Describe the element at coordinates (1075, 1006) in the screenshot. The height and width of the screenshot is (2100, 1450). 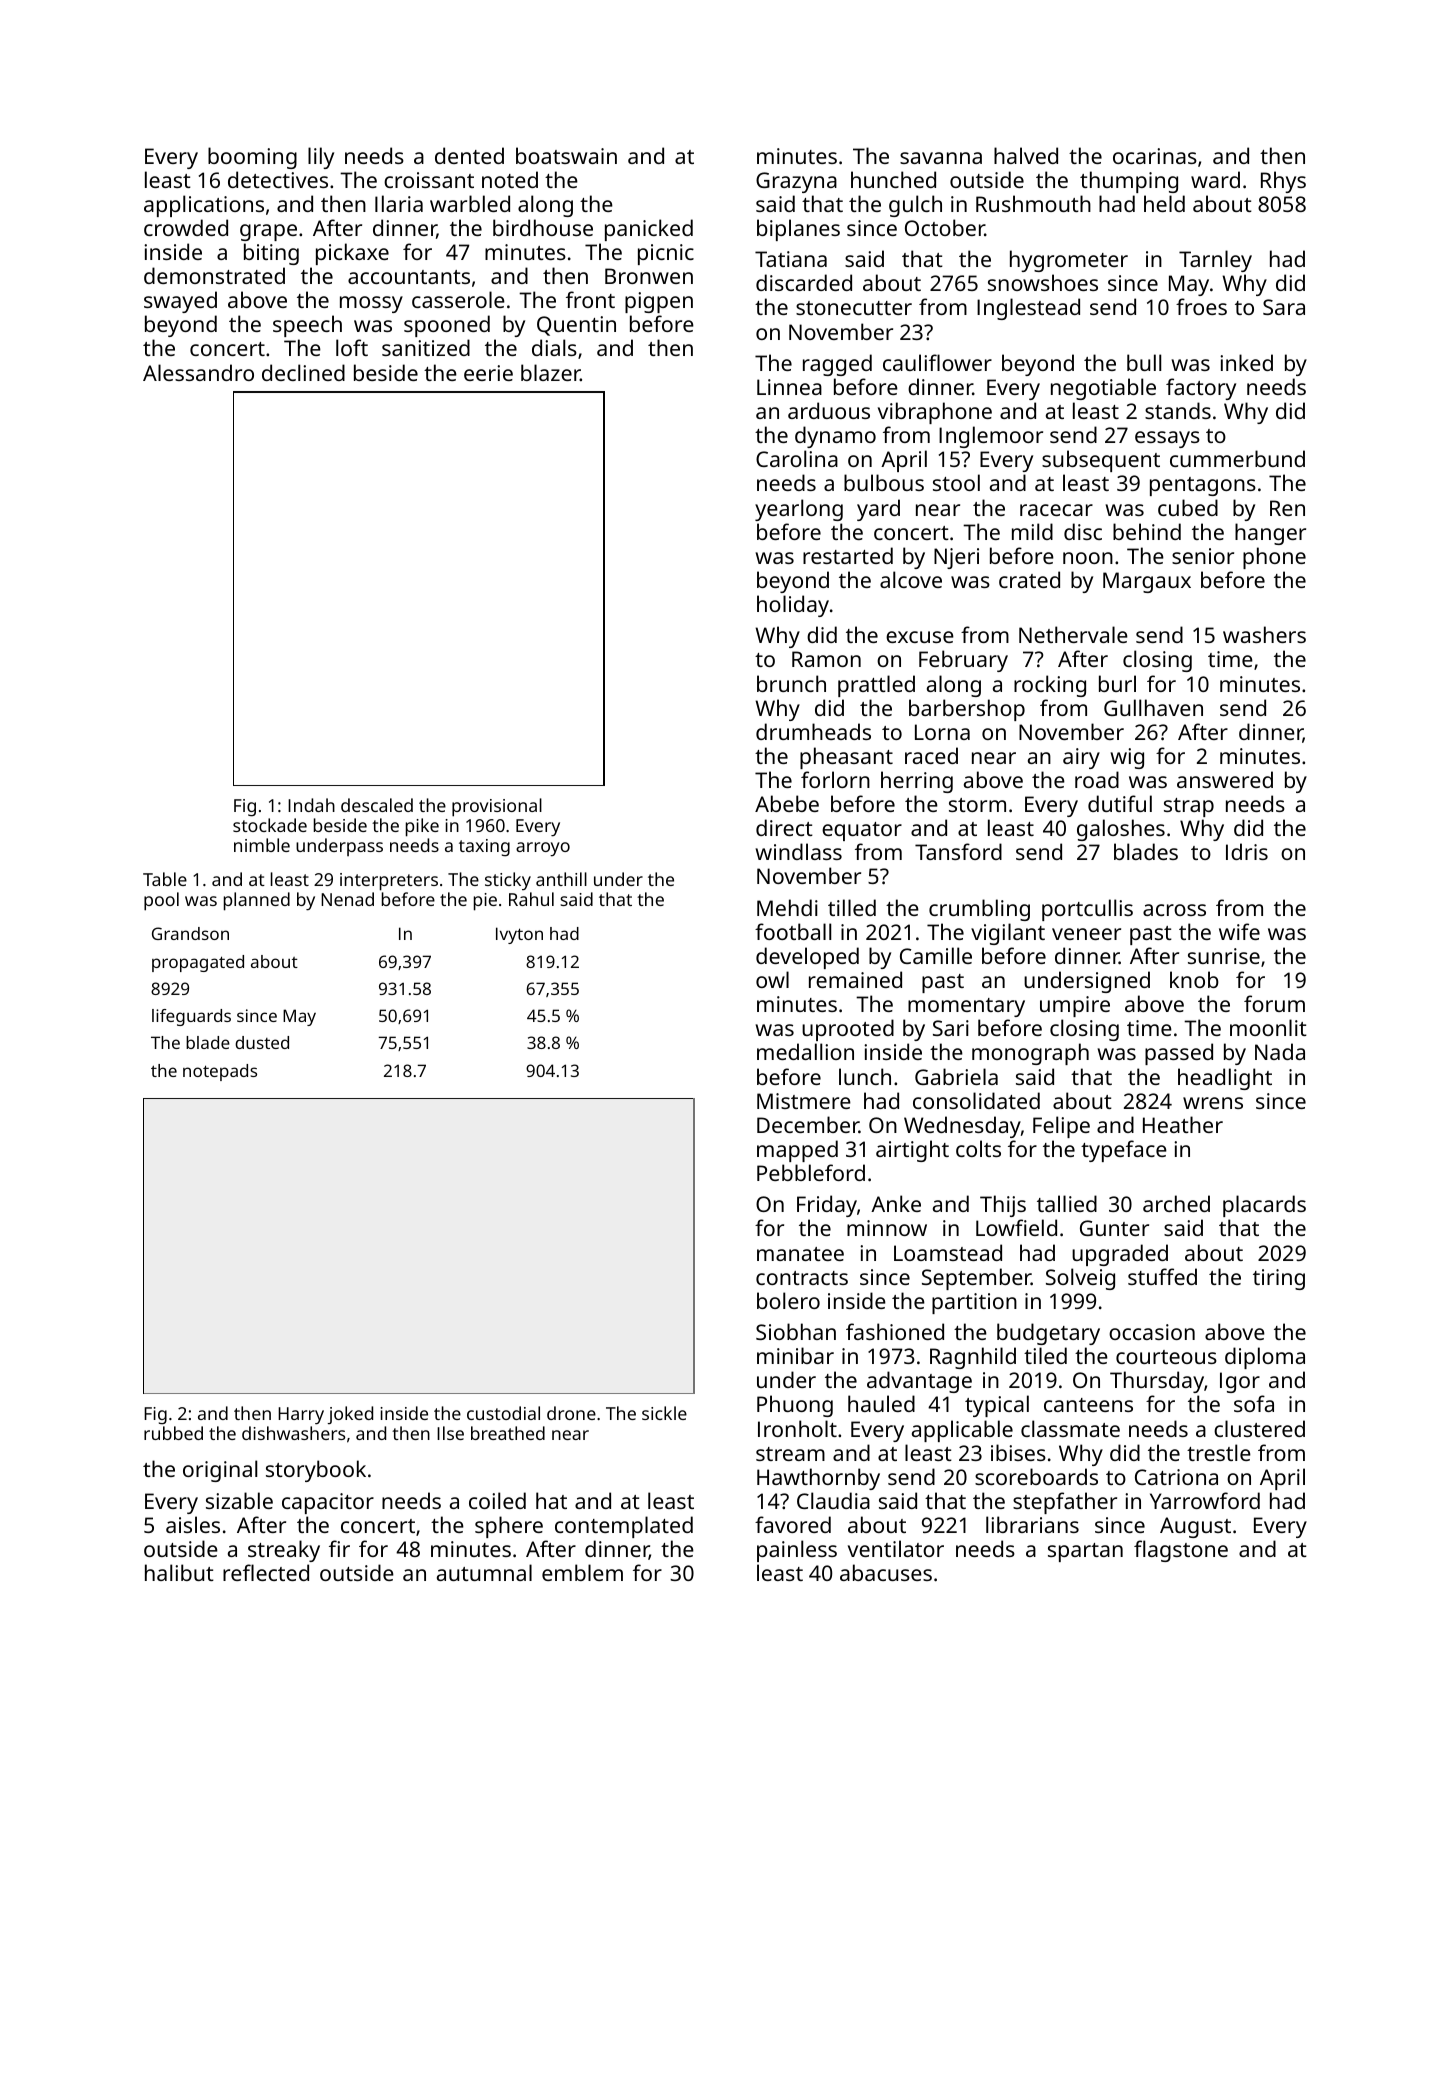
I see `umpire` at that location.
